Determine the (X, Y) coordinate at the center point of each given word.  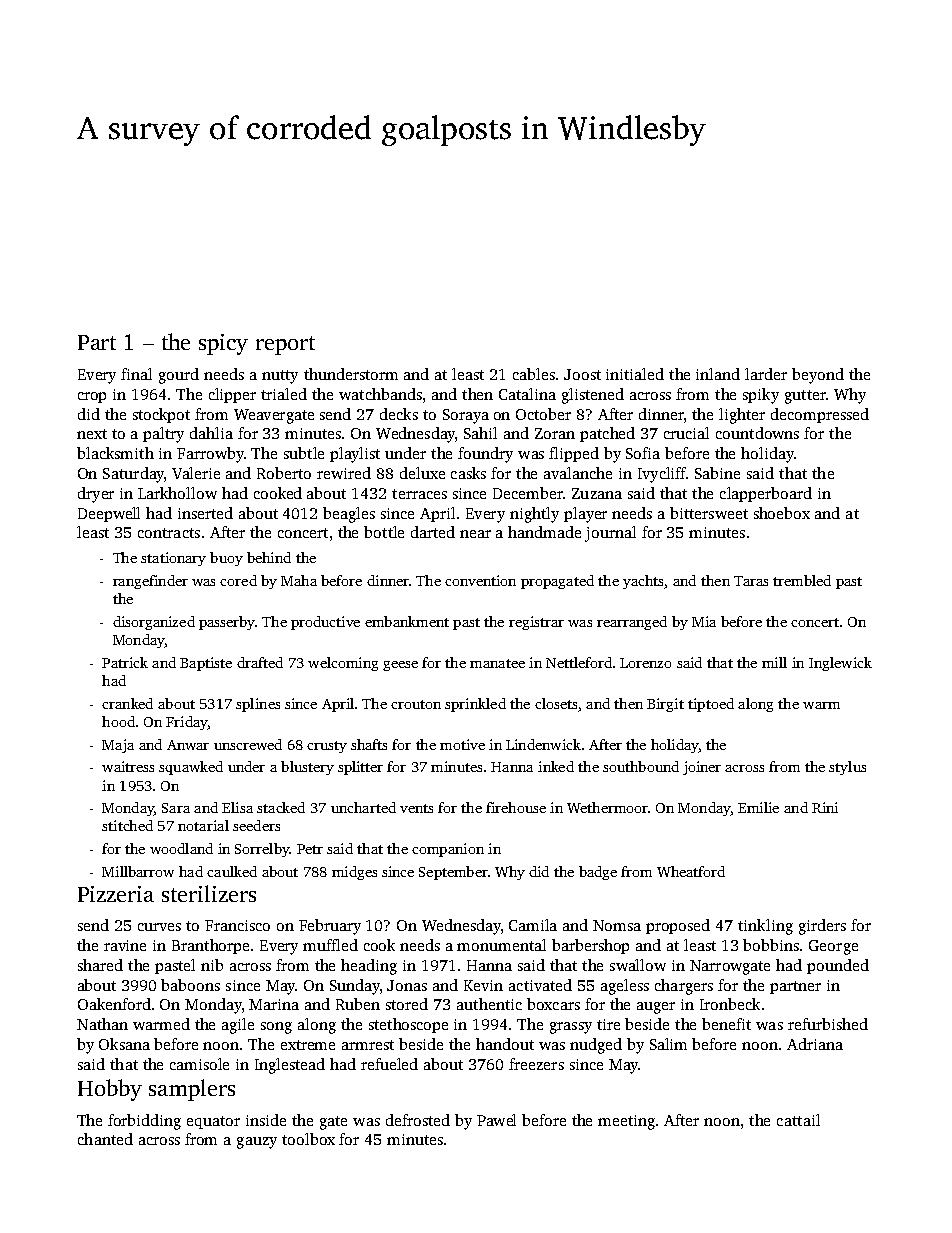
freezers (536, 1064)
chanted (105, 1139)
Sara (176, 808)
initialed (635, 374)
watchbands (380, 394)
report (285, 345)
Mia (704, 621)
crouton (416, 704)
